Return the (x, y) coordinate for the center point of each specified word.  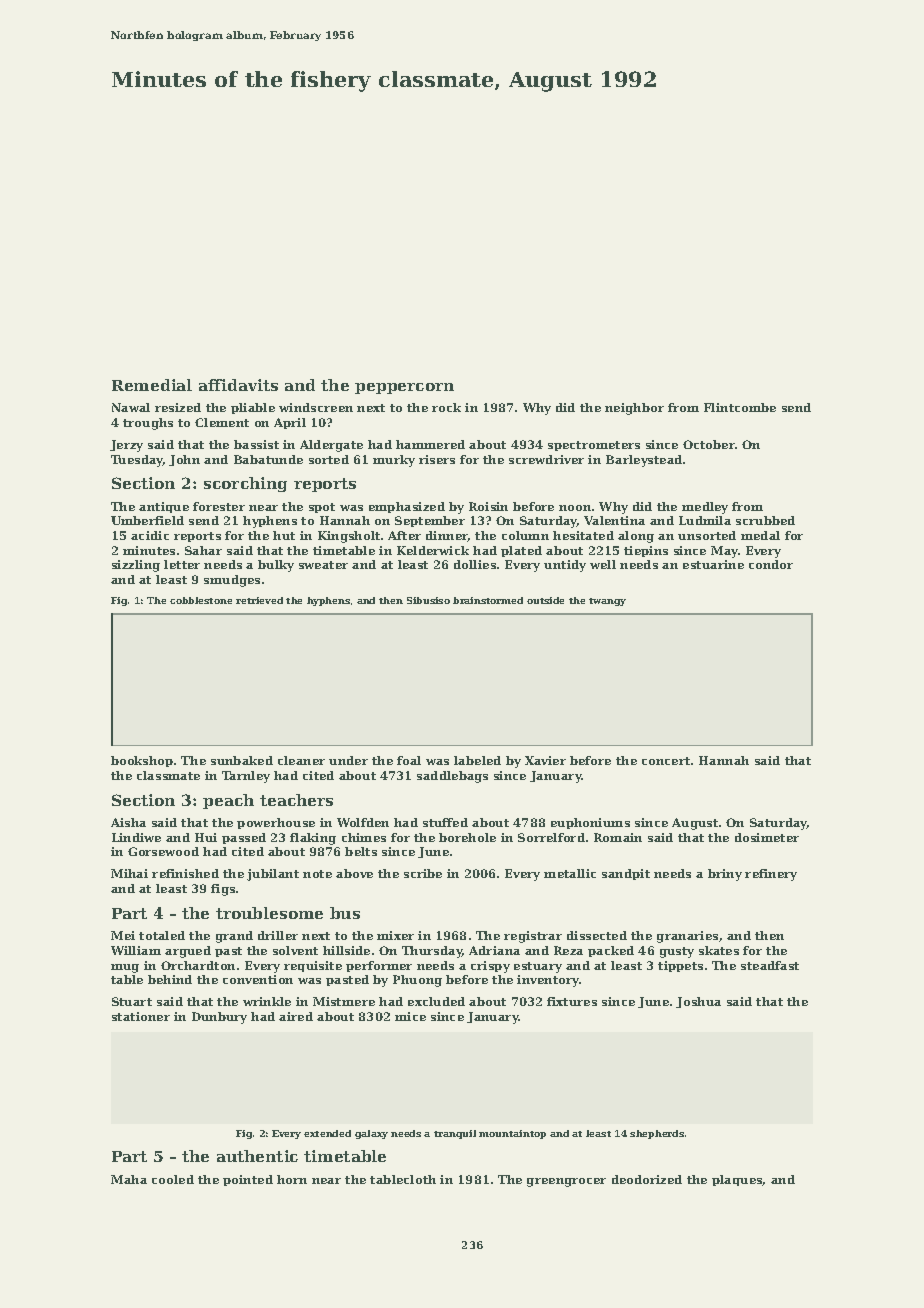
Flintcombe (740, 407)
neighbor (634, 409)
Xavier (545, 760)
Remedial (152, 385)
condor (771, 564)
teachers (296, 800)
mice (410, 1016)
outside (545, 600)
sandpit (626, 874)
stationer (141, 1016)
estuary (538, 967)
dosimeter (767, 837)
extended (327, 1133)
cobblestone (201, 600)
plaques (737, 1180)
